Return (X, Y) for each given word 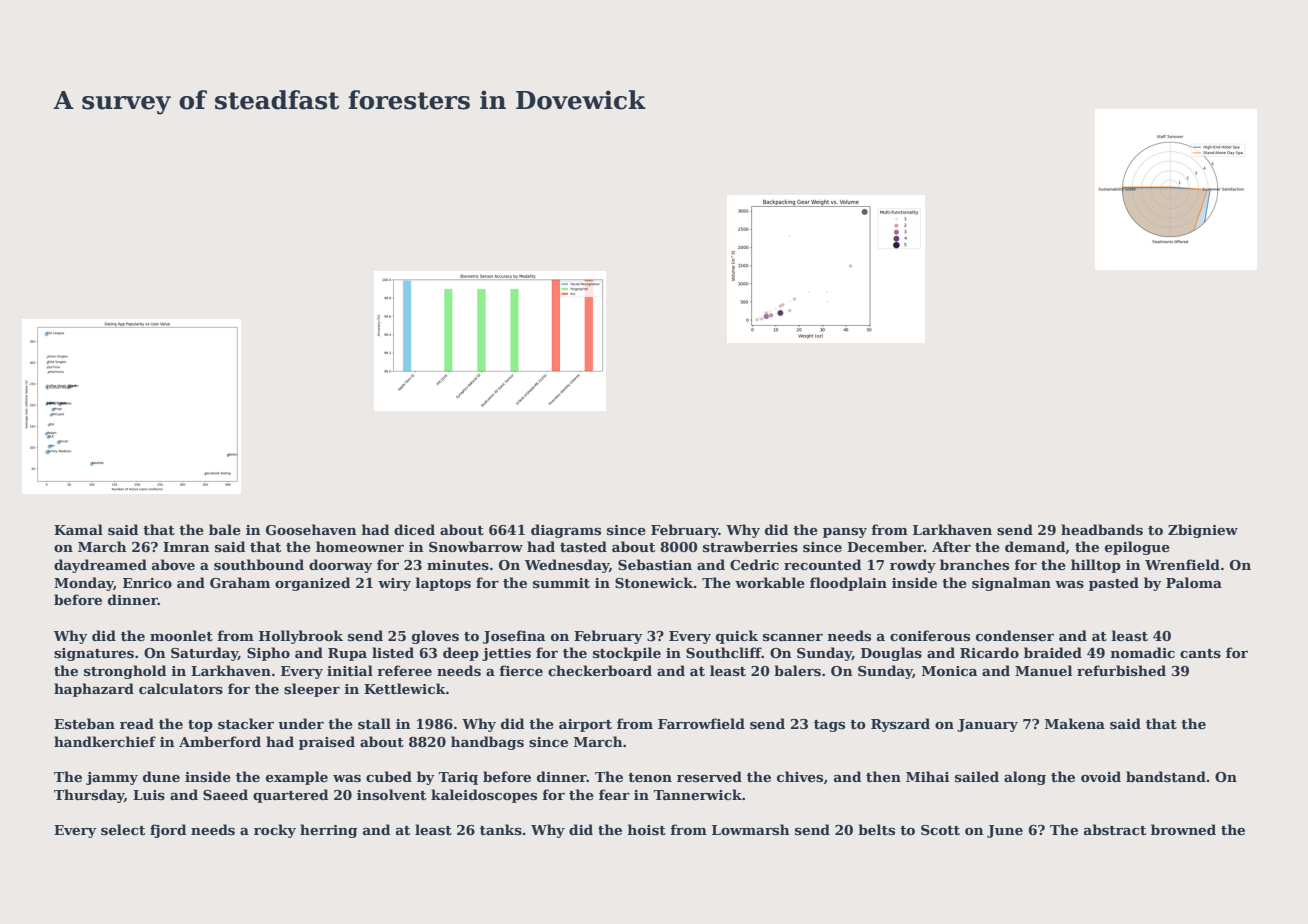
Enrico (147, 583)
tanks (501, 829)
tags (829, 726)
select (123, 829)
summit (561, 583)
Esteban (84, 723)
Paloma (1194, 582)
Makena (1075, 723)
